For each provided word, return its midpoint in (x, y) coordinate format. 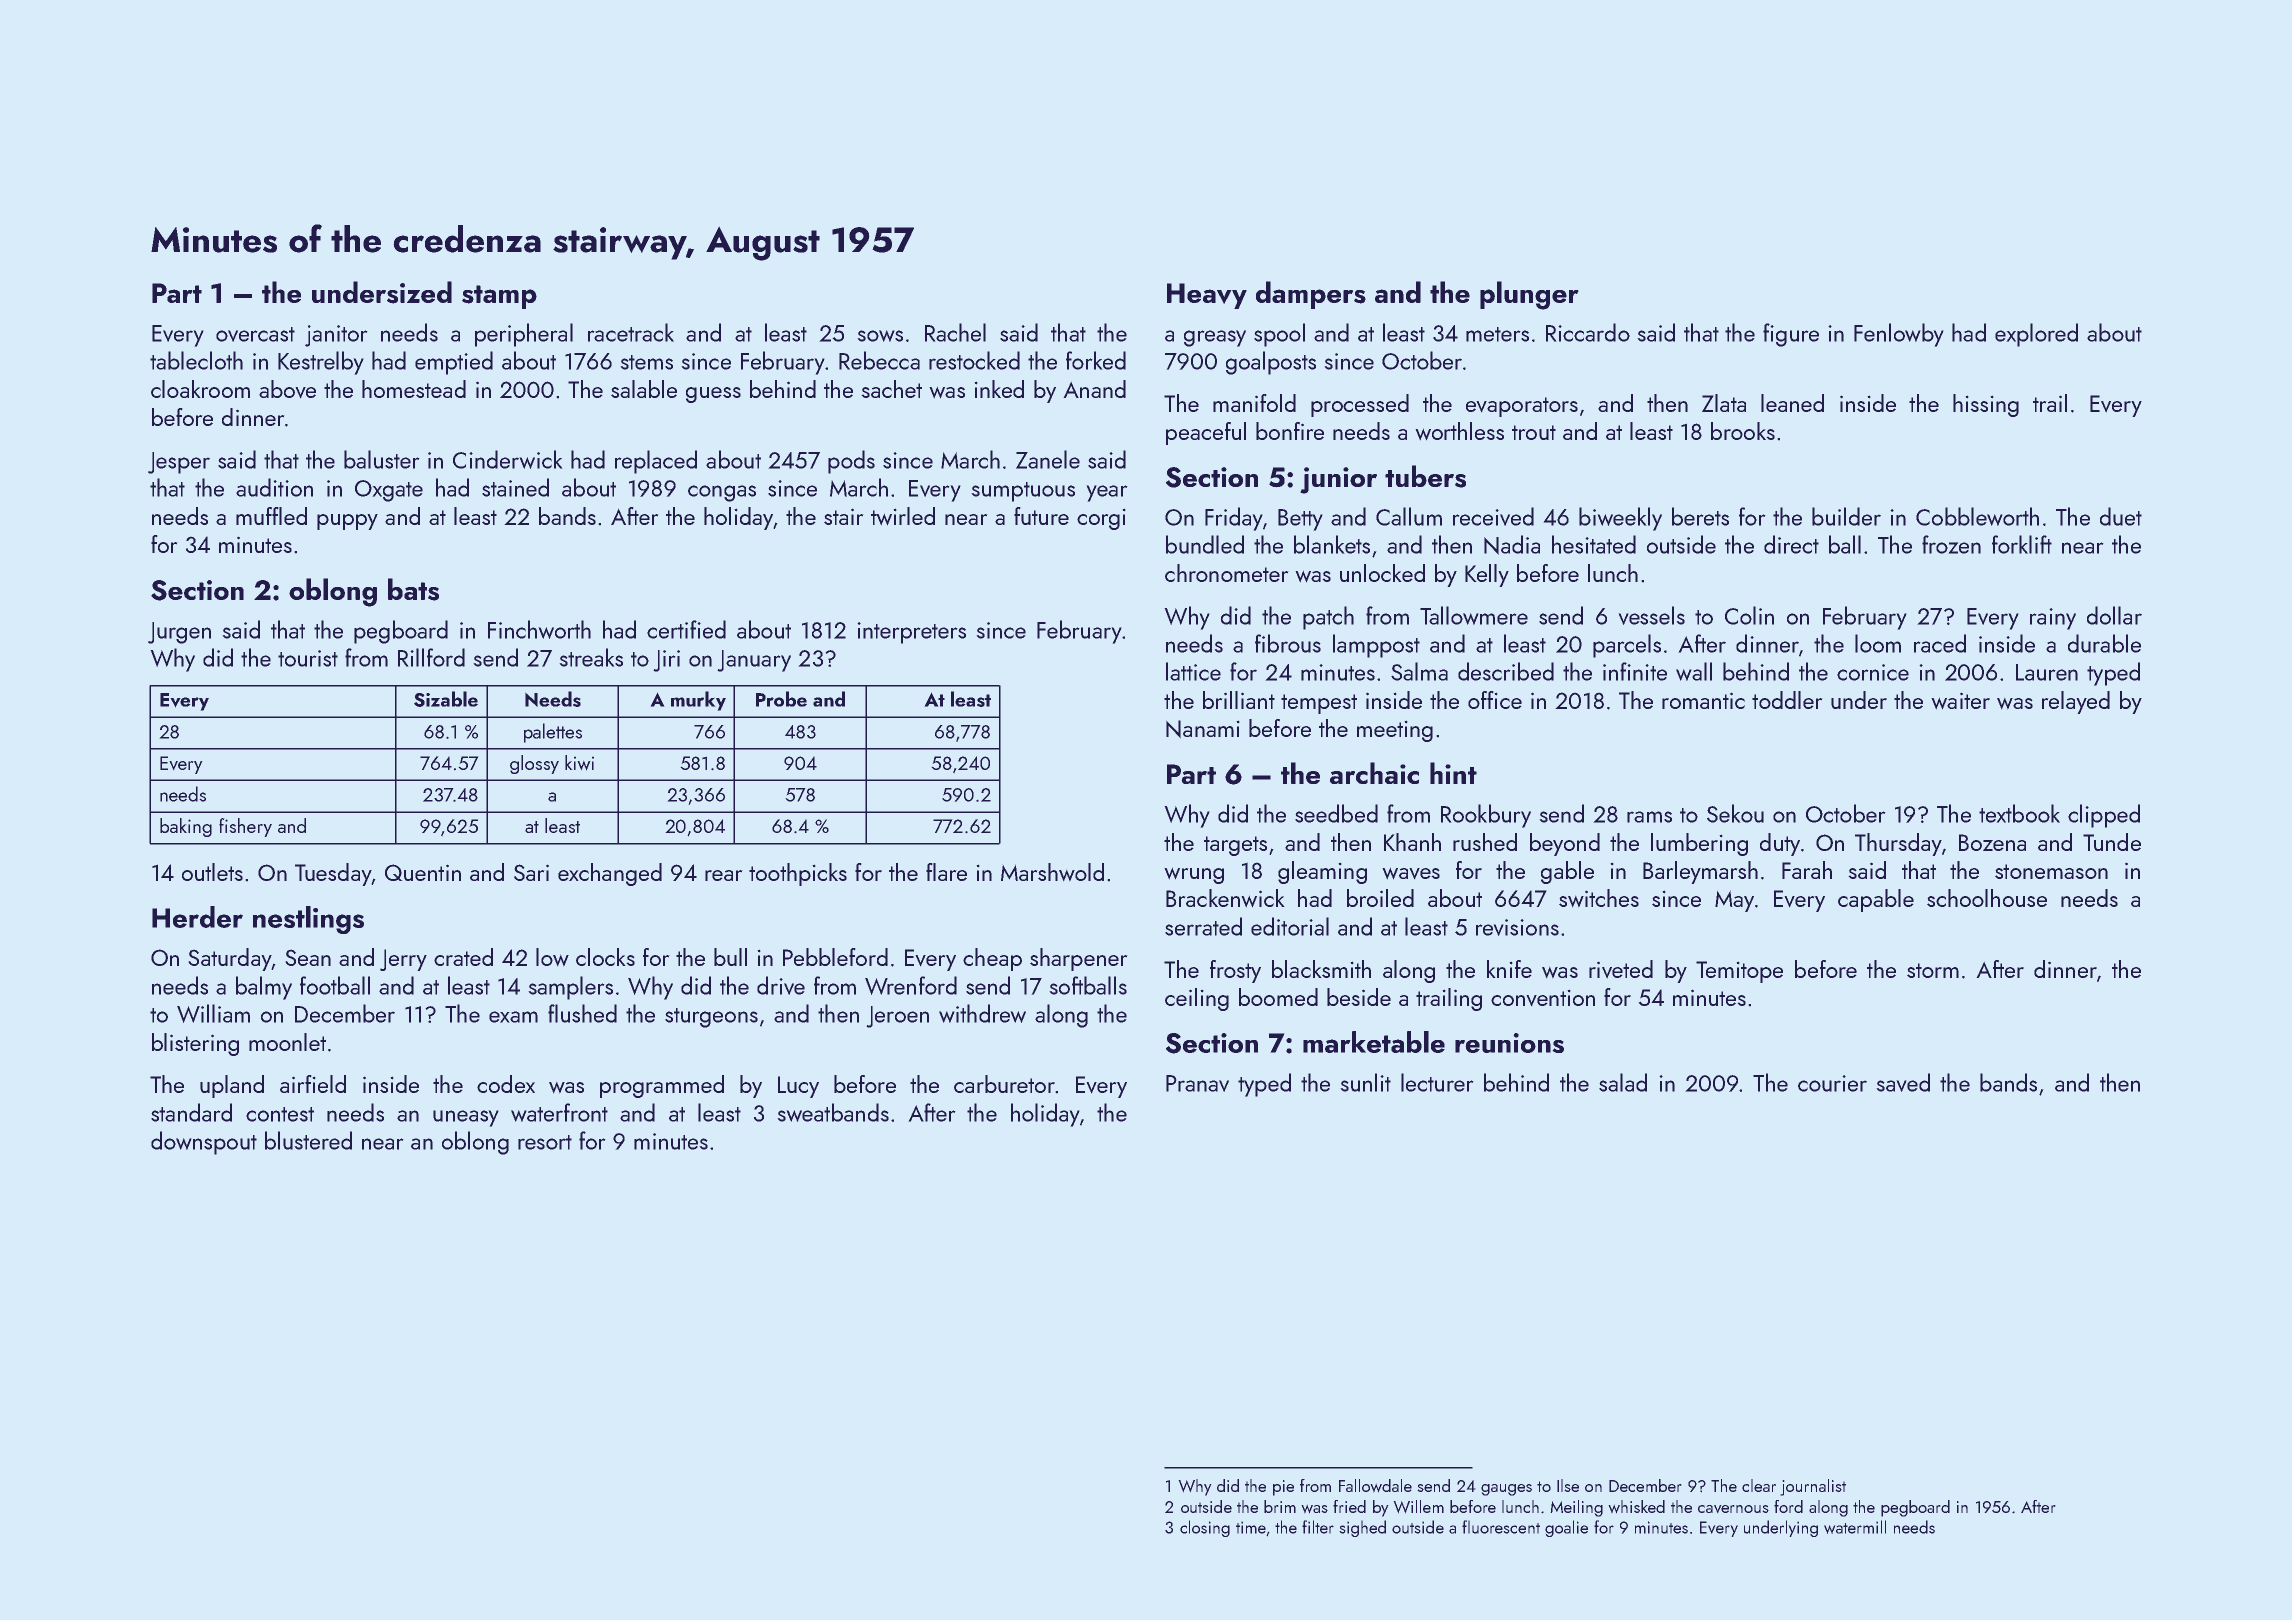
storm (1933, 970)
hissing (1986, 405)
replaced (656, 462)
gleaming (1322, 872)
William (213, 1013)
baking (186, 827)
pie (1283, 1488)
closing (1205, 1528)
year (1107, 493)
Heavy (1207, 296)
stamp (499, 297)
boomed (1278, 997)
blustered (308, 1140)
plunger (1529, 295)
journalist (1813, 1487)
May (1734, 901)
